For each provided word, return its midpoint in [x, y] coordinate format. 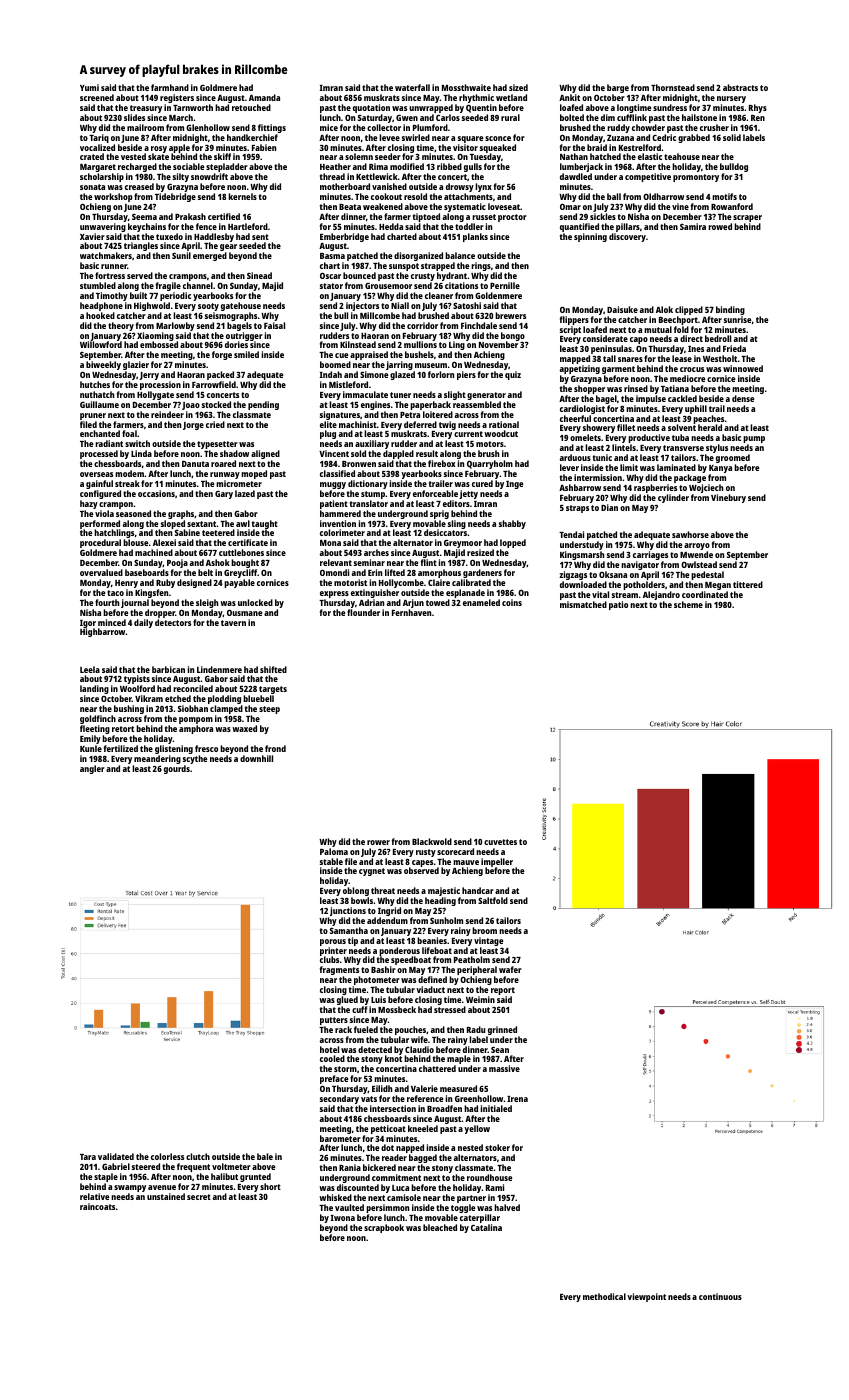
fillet [626, 427]
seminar [369, 562]
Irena [517, 1099]
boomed [335, 364]
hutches [95, 384]
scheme [688, 604]
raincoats [97, 1206]
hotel [329, 1049]
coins [512, 602]
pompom [196, 720]
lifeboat [437, 950]
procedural [100, 544]
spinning [590, 237]
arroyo [697, 546]
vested [133, 156]
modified [407, 166]
